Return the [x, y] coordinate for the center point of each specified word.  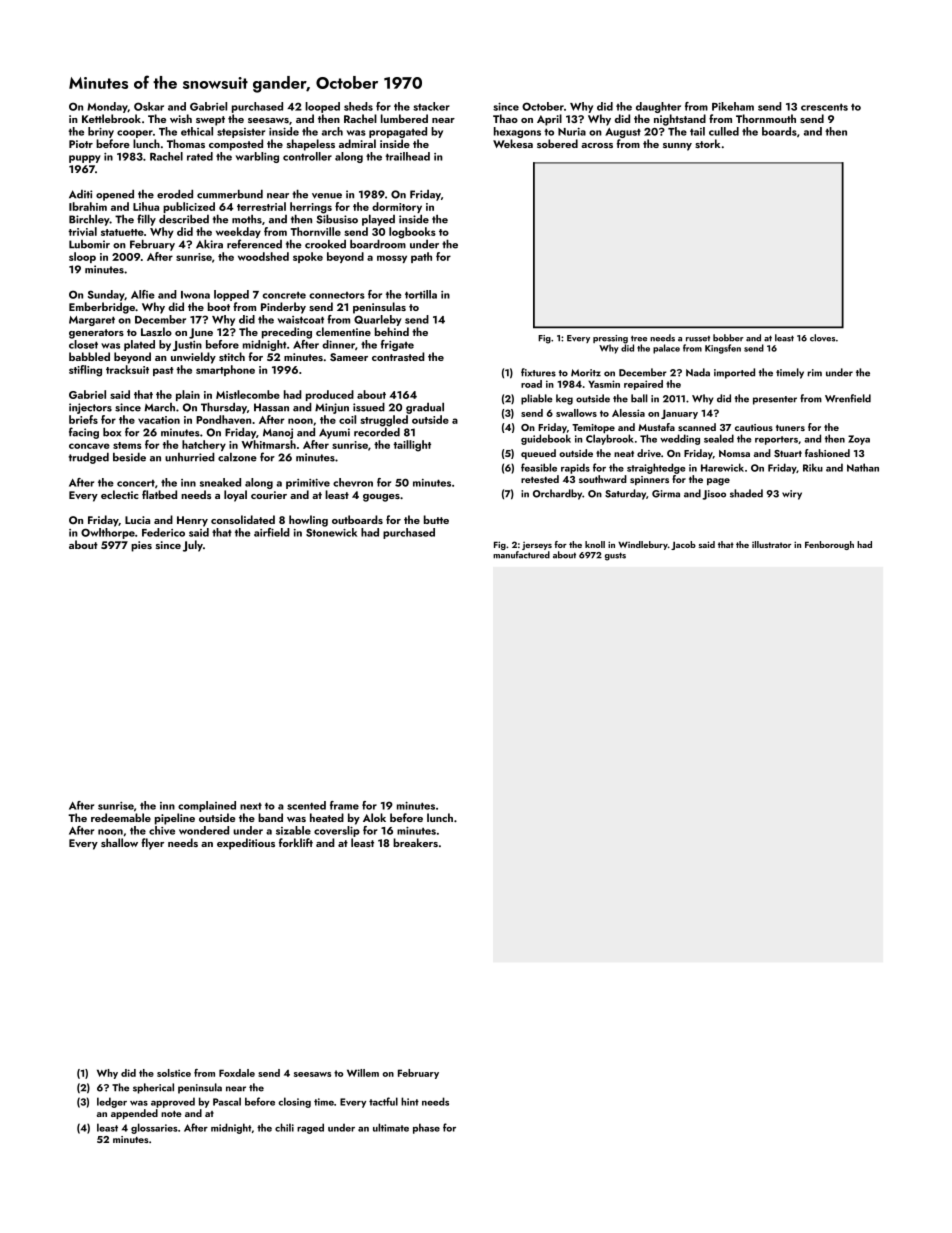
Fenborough [829, 545]
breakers [415, 842]
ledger [112, 1102]
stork [707, 143]
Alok [374, 817]
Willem [363, 1073]
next [251, 806]
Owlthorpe [108, 533]
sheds [358, 106]
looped [322, 107]
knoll [595, 544]
